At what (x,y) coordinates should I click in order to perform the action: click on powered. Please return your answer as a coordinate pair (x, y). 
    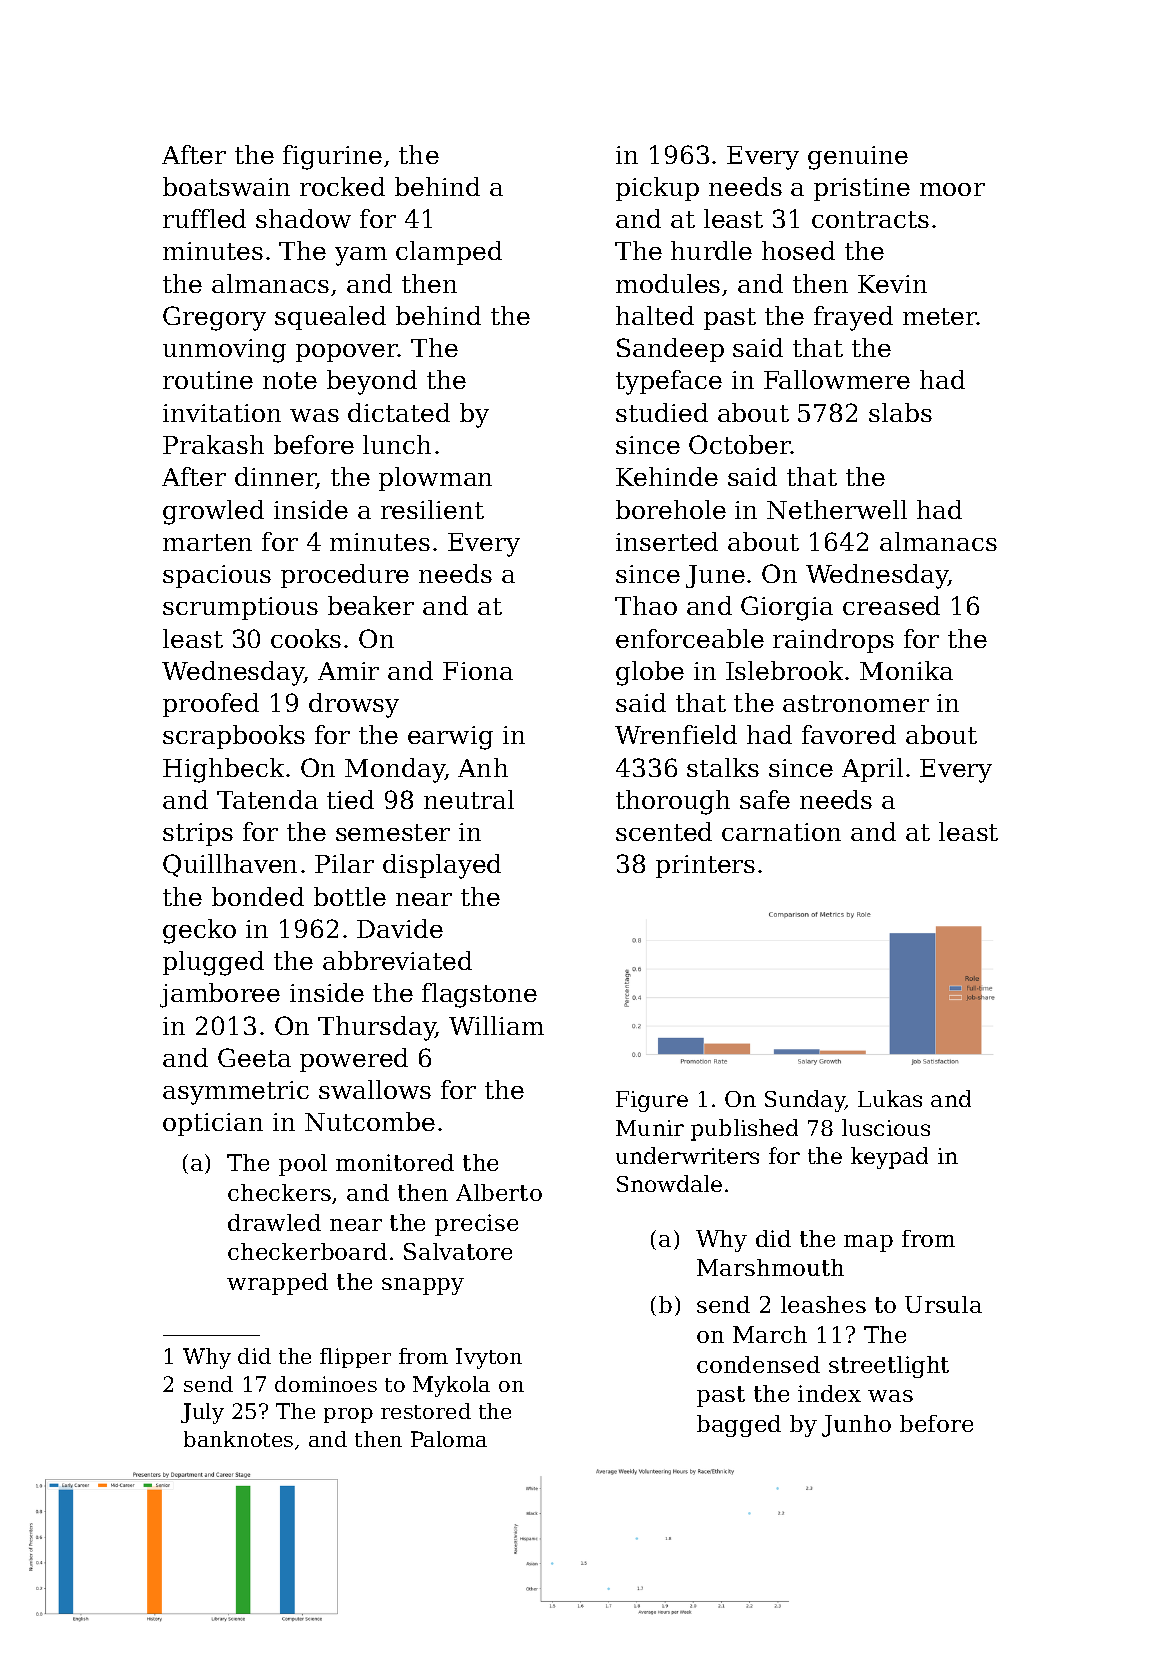
    Looking at the image, I should click on (354, 1060).
